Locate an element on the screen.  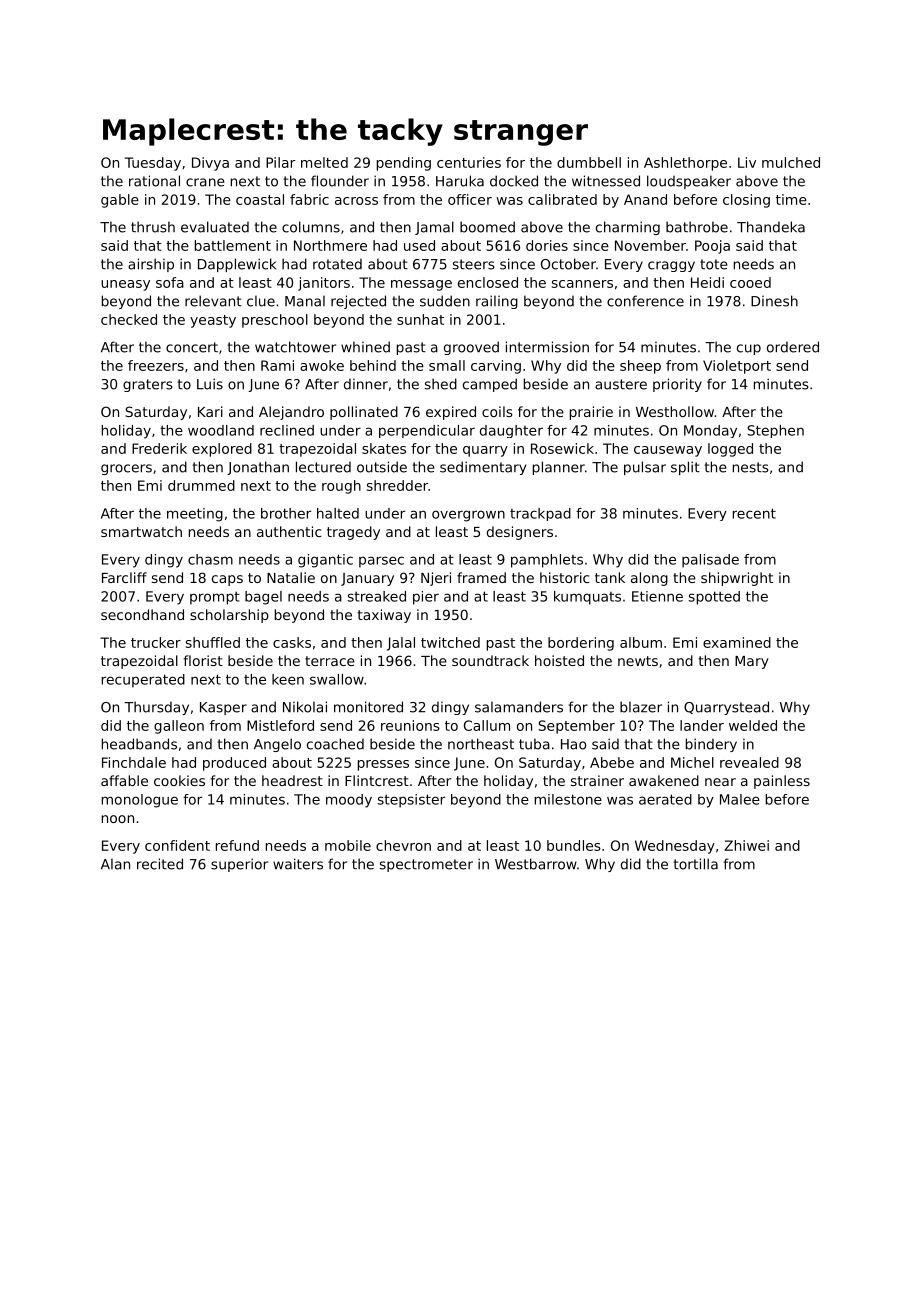
checked is located at coordinates (129, 319).
